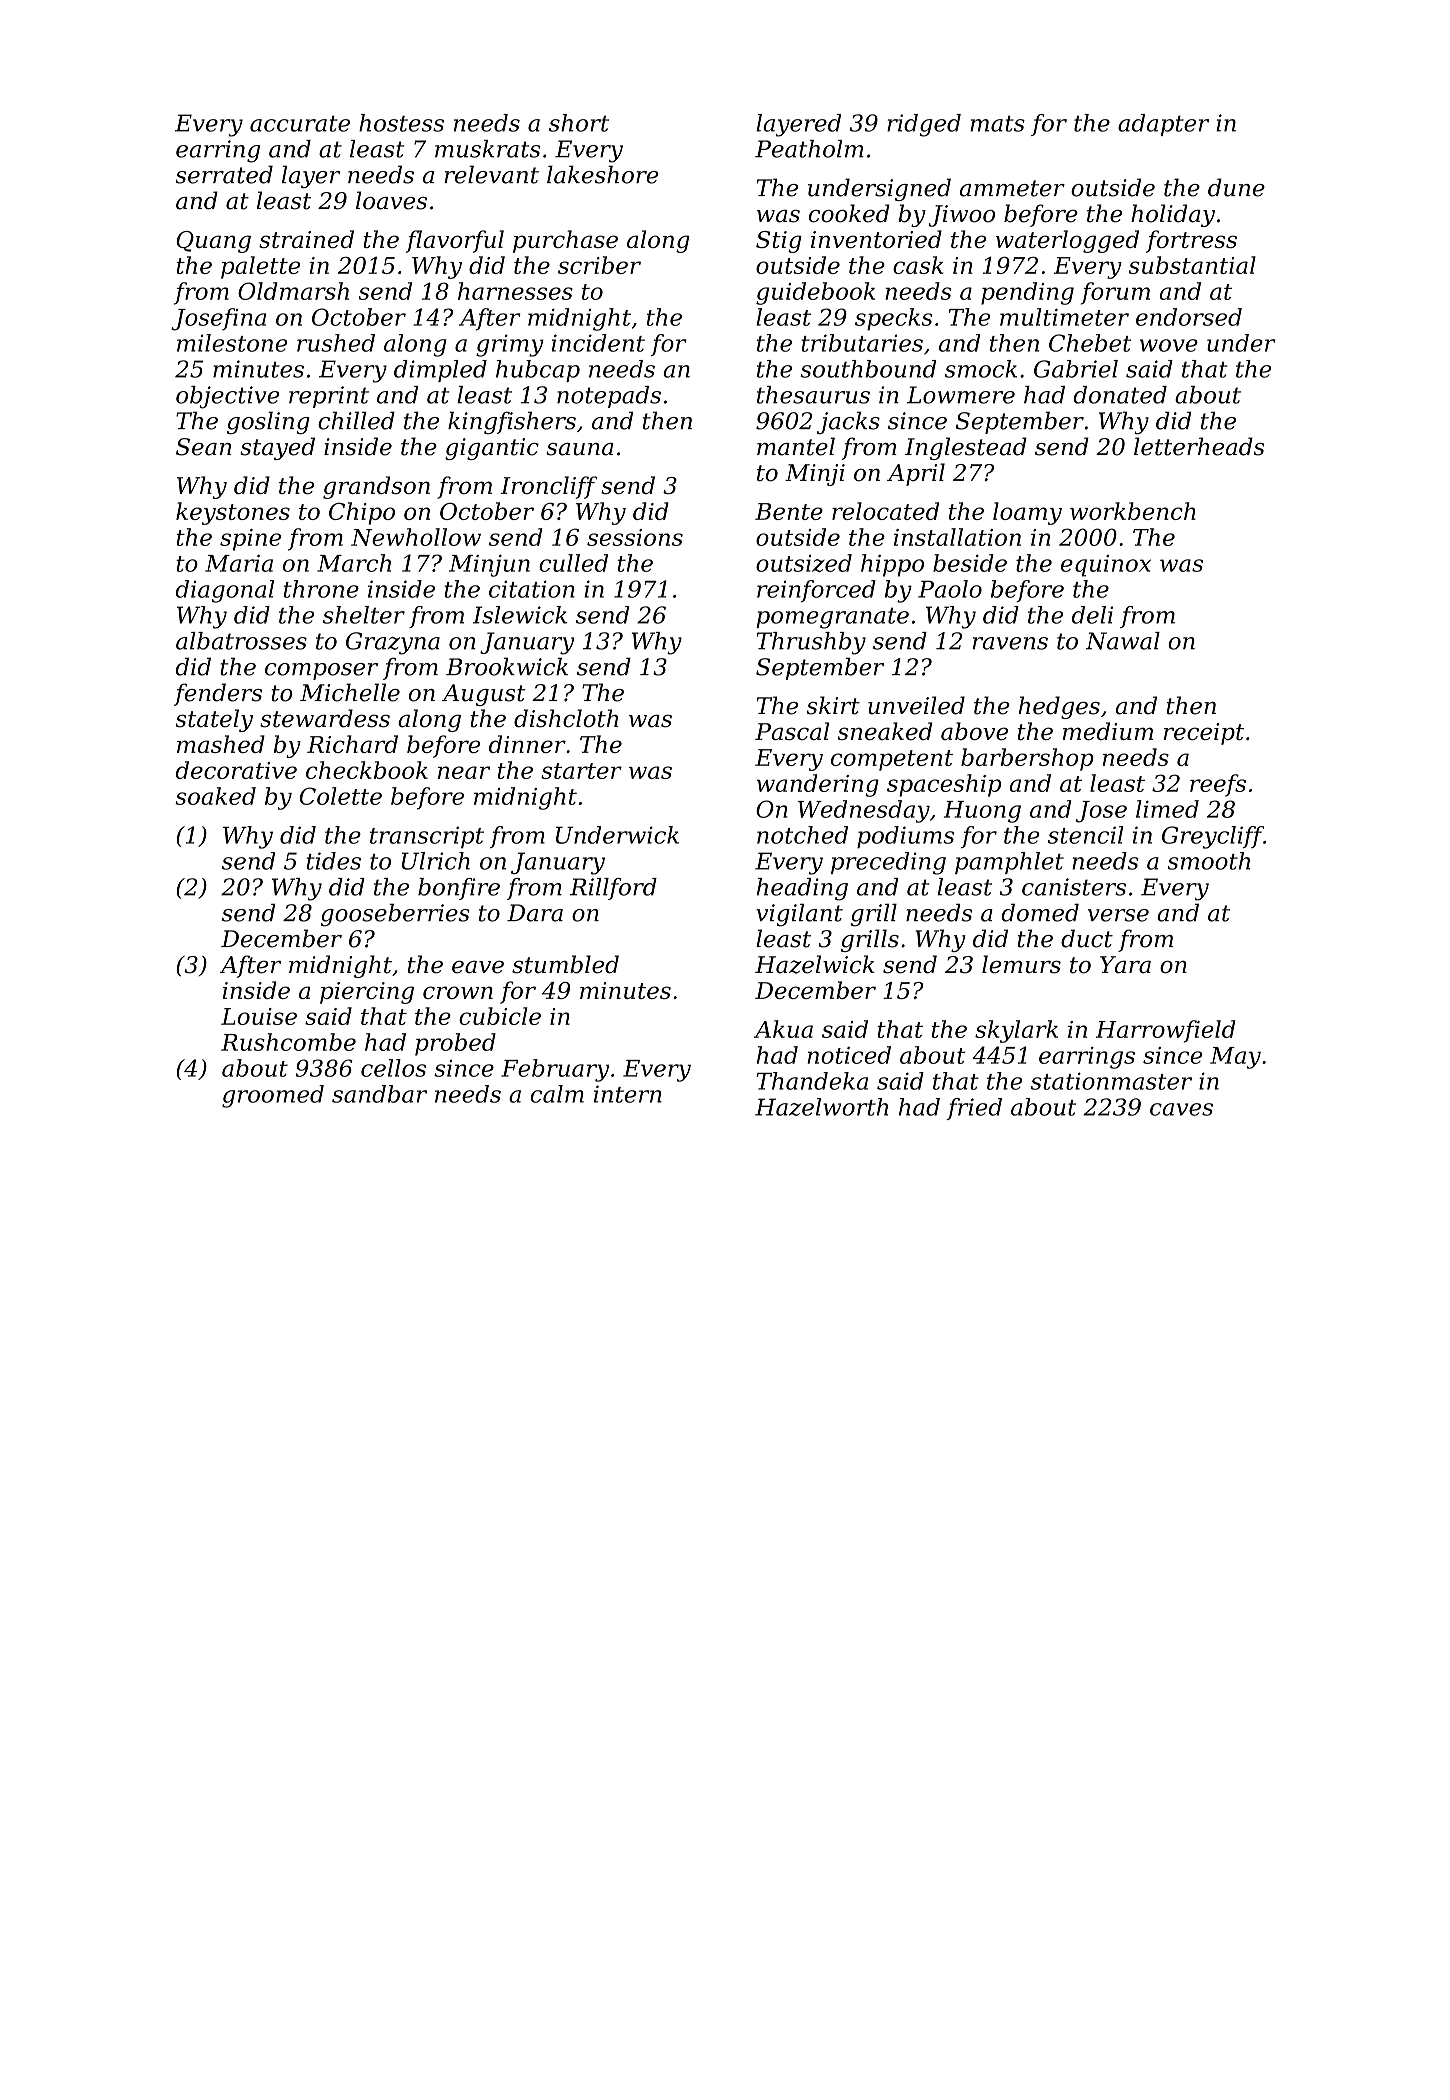  Describe the element at coordinates (416, 537) in the screenshot. I see `Newhollow` at that location.
